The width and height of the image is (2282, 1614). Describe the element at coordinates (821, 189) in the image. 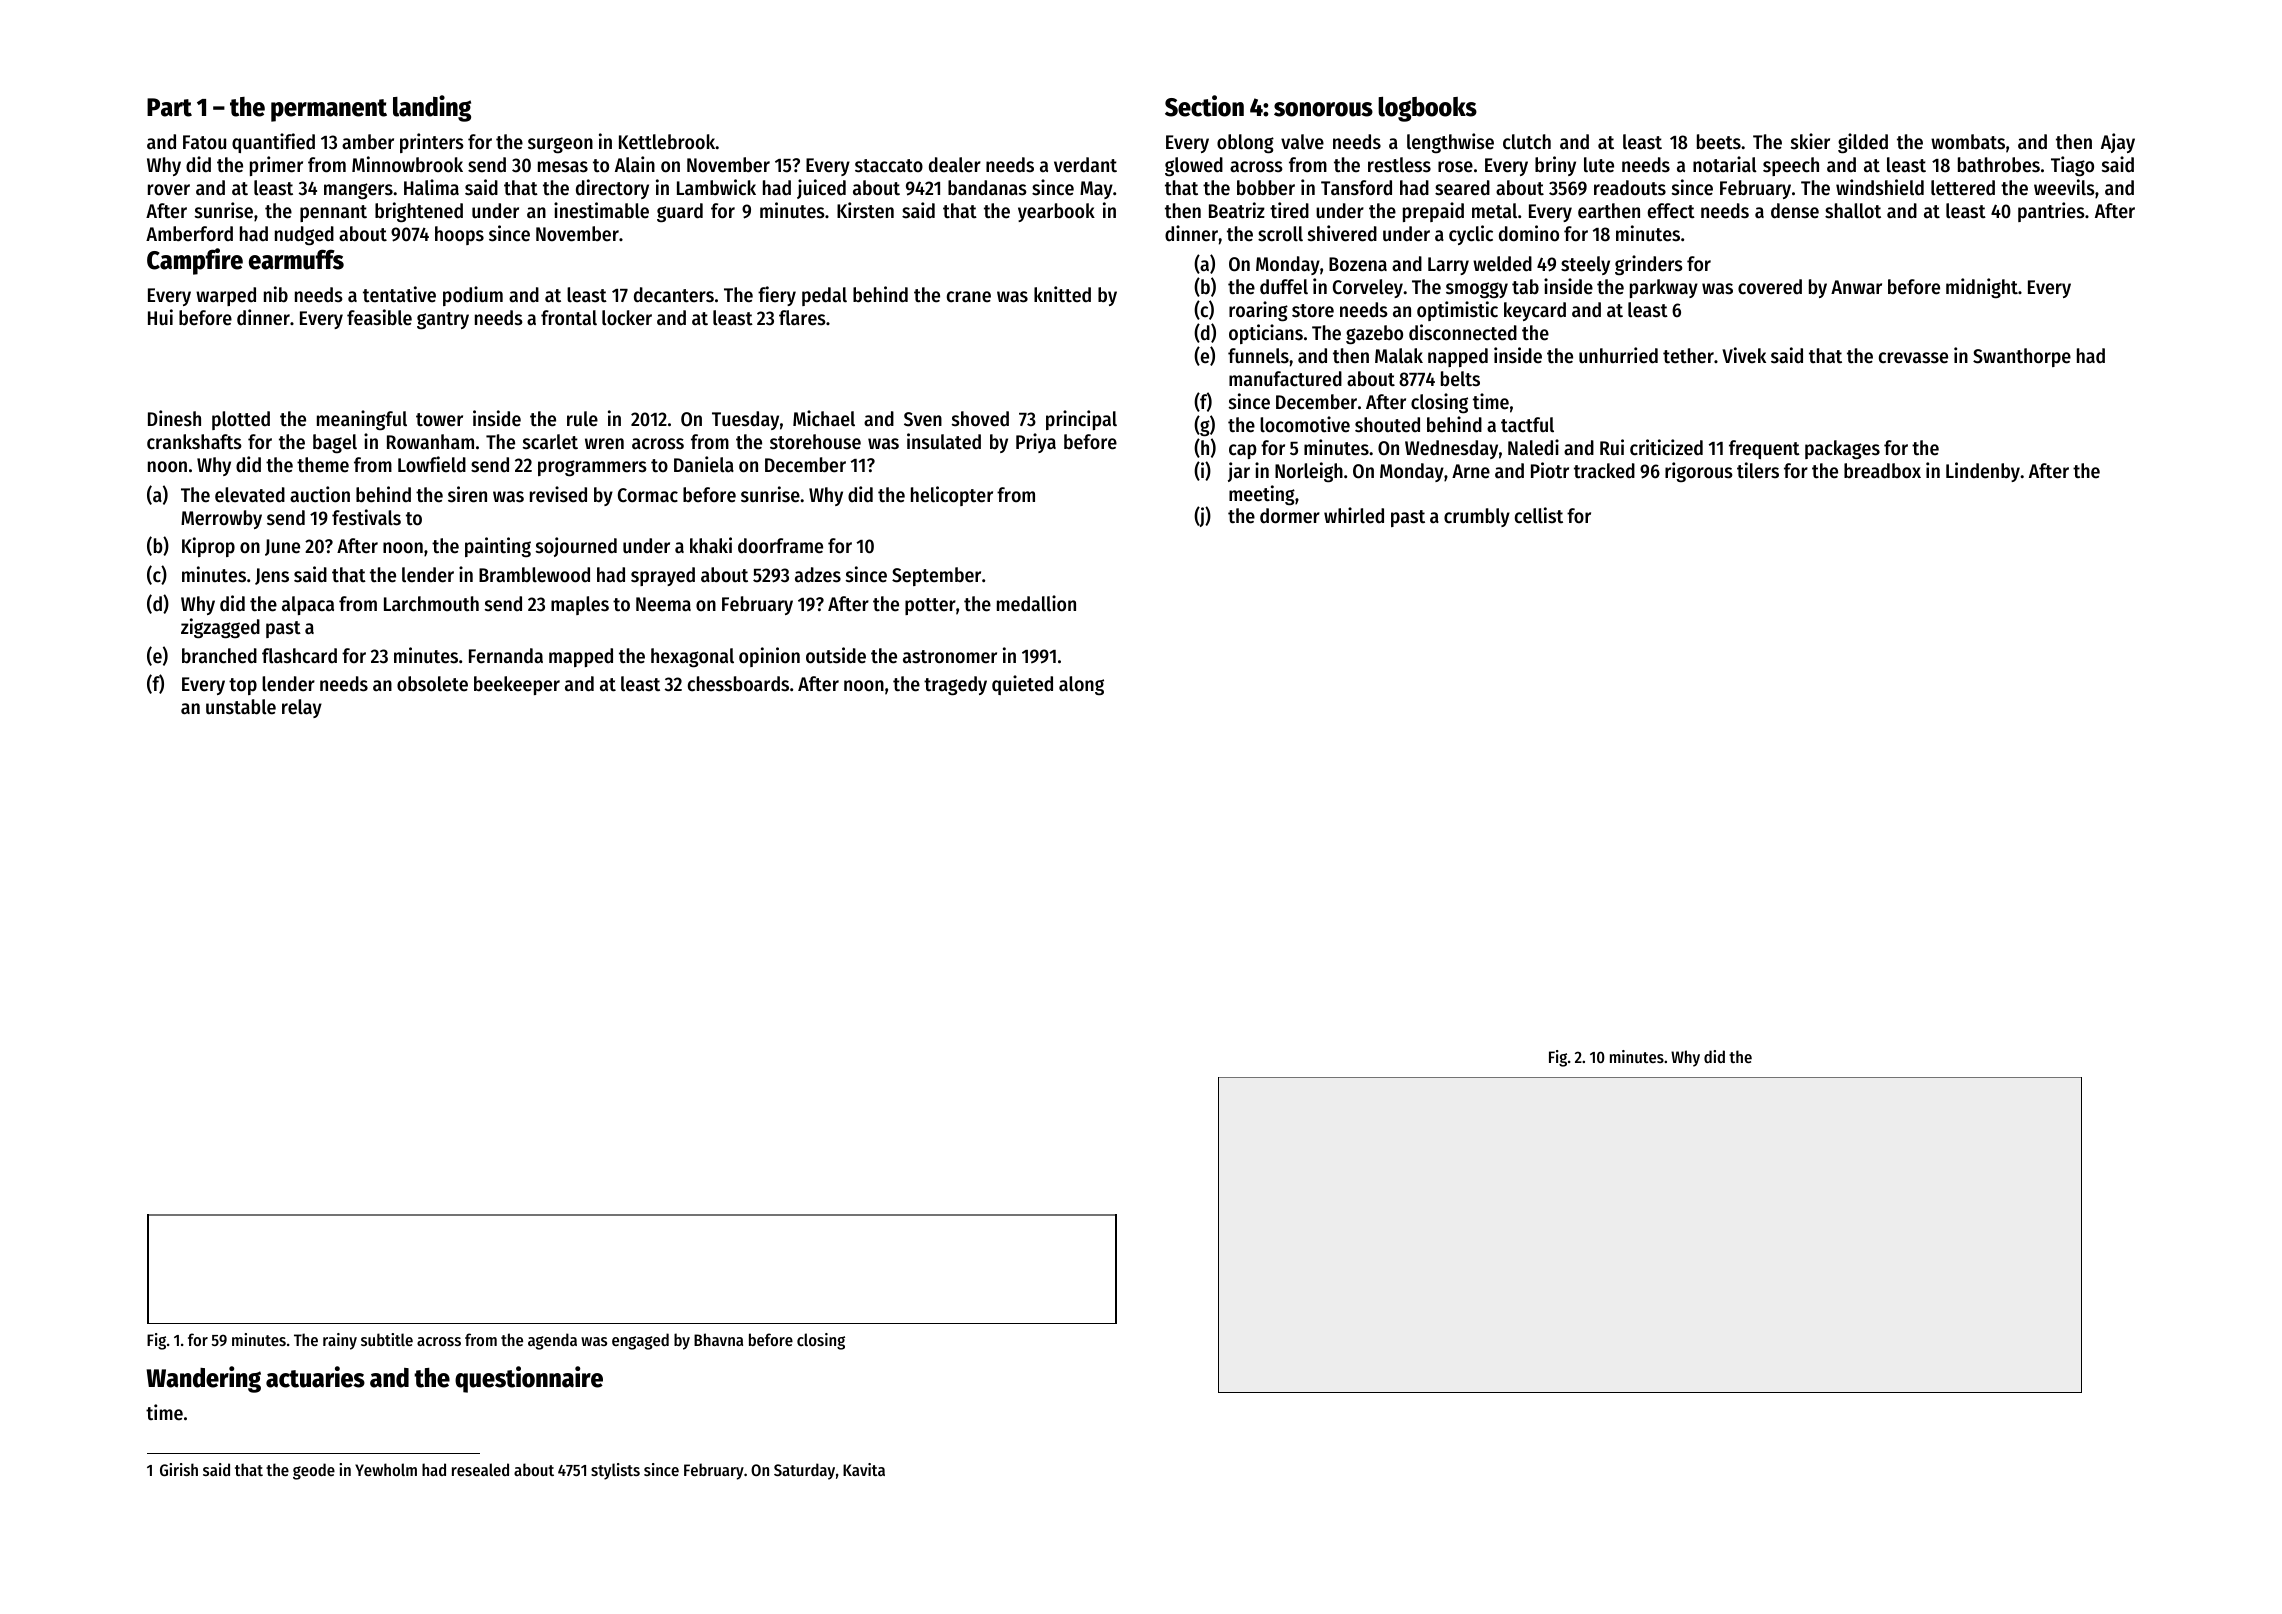

I see `juiced` at that location.
